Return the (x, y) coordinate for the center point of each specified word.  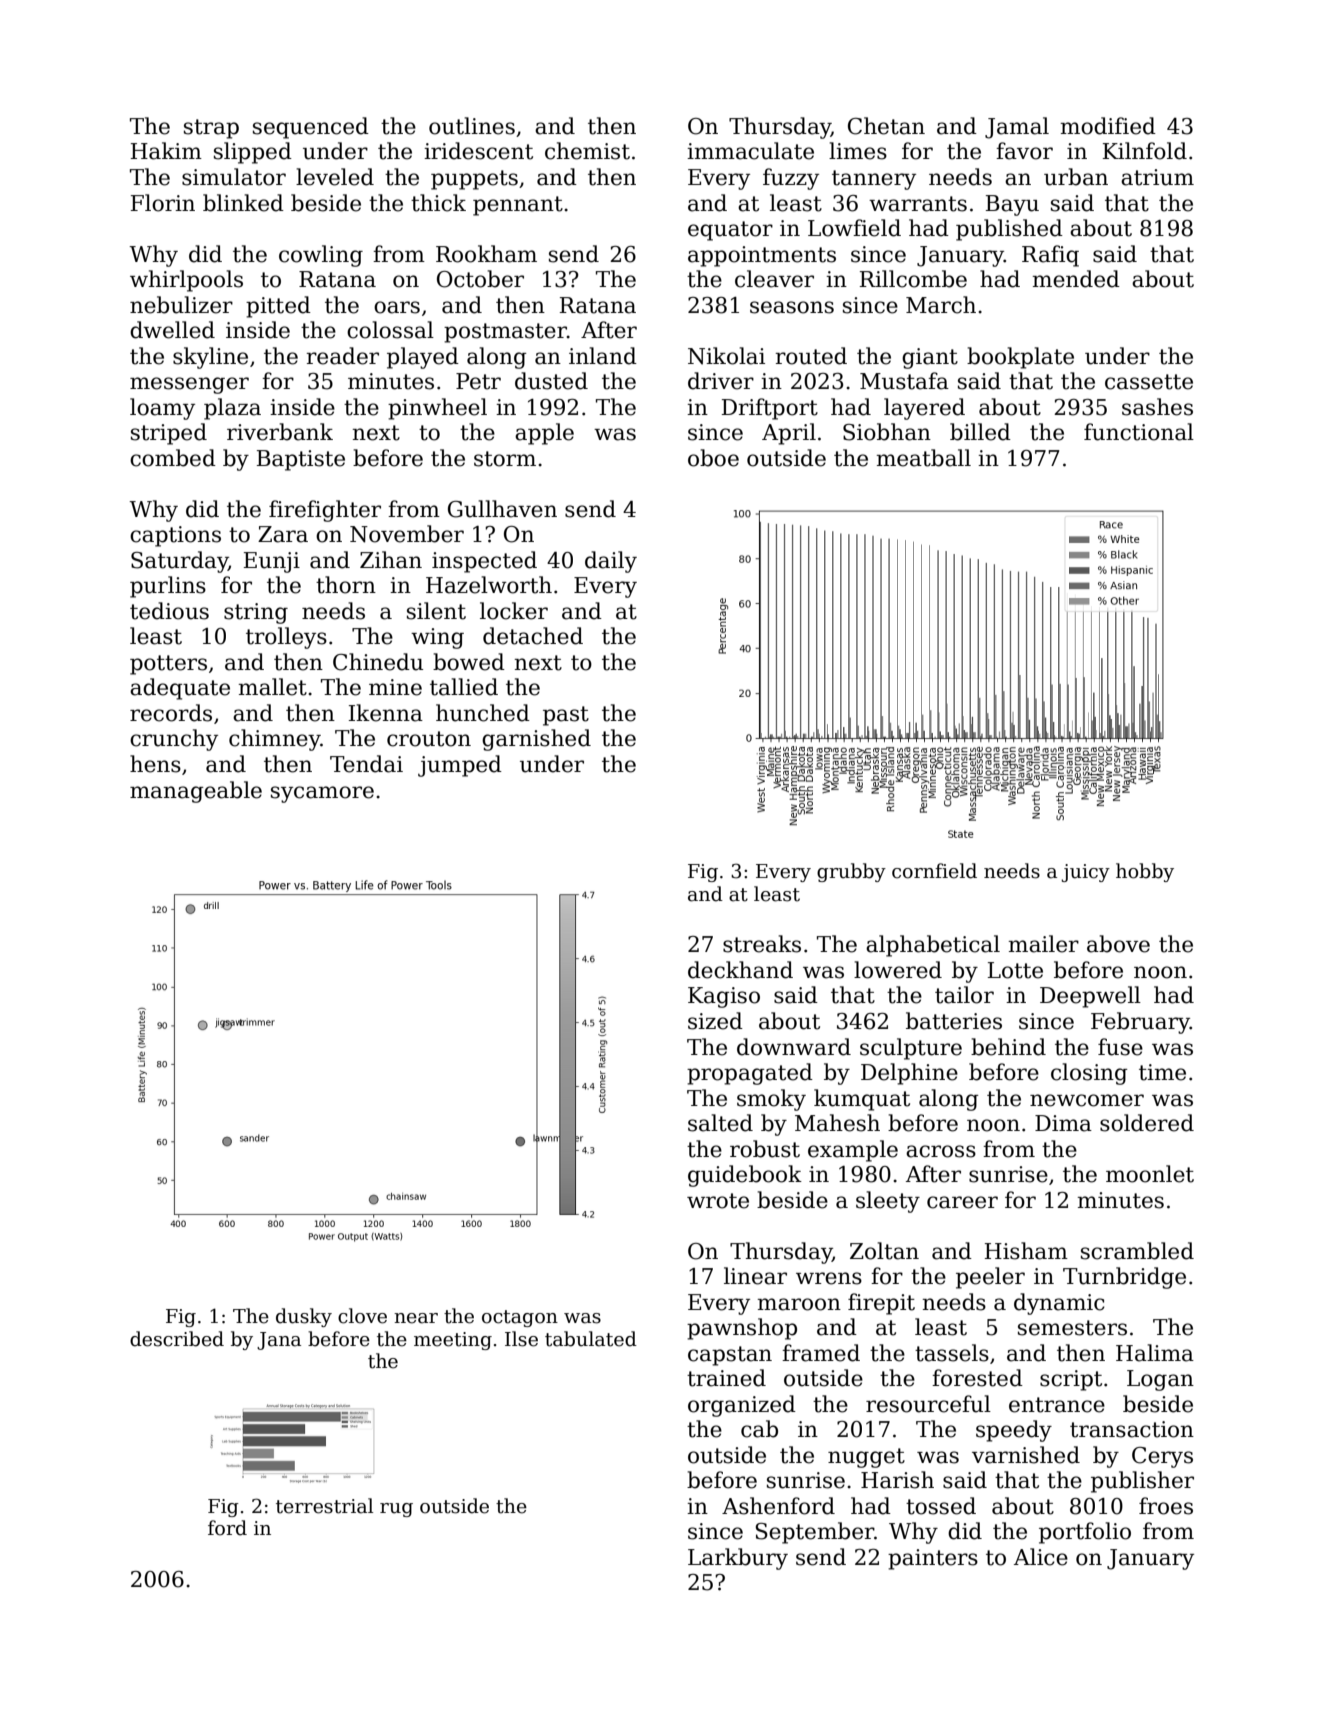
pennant (518, 206)
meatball (923, 458)
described (177, 1339)
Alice (1041, 1557)
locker (514, 611)
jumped (460, 766)
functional (1139, 432)
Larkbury (738, 1559)
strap (211, 129)
